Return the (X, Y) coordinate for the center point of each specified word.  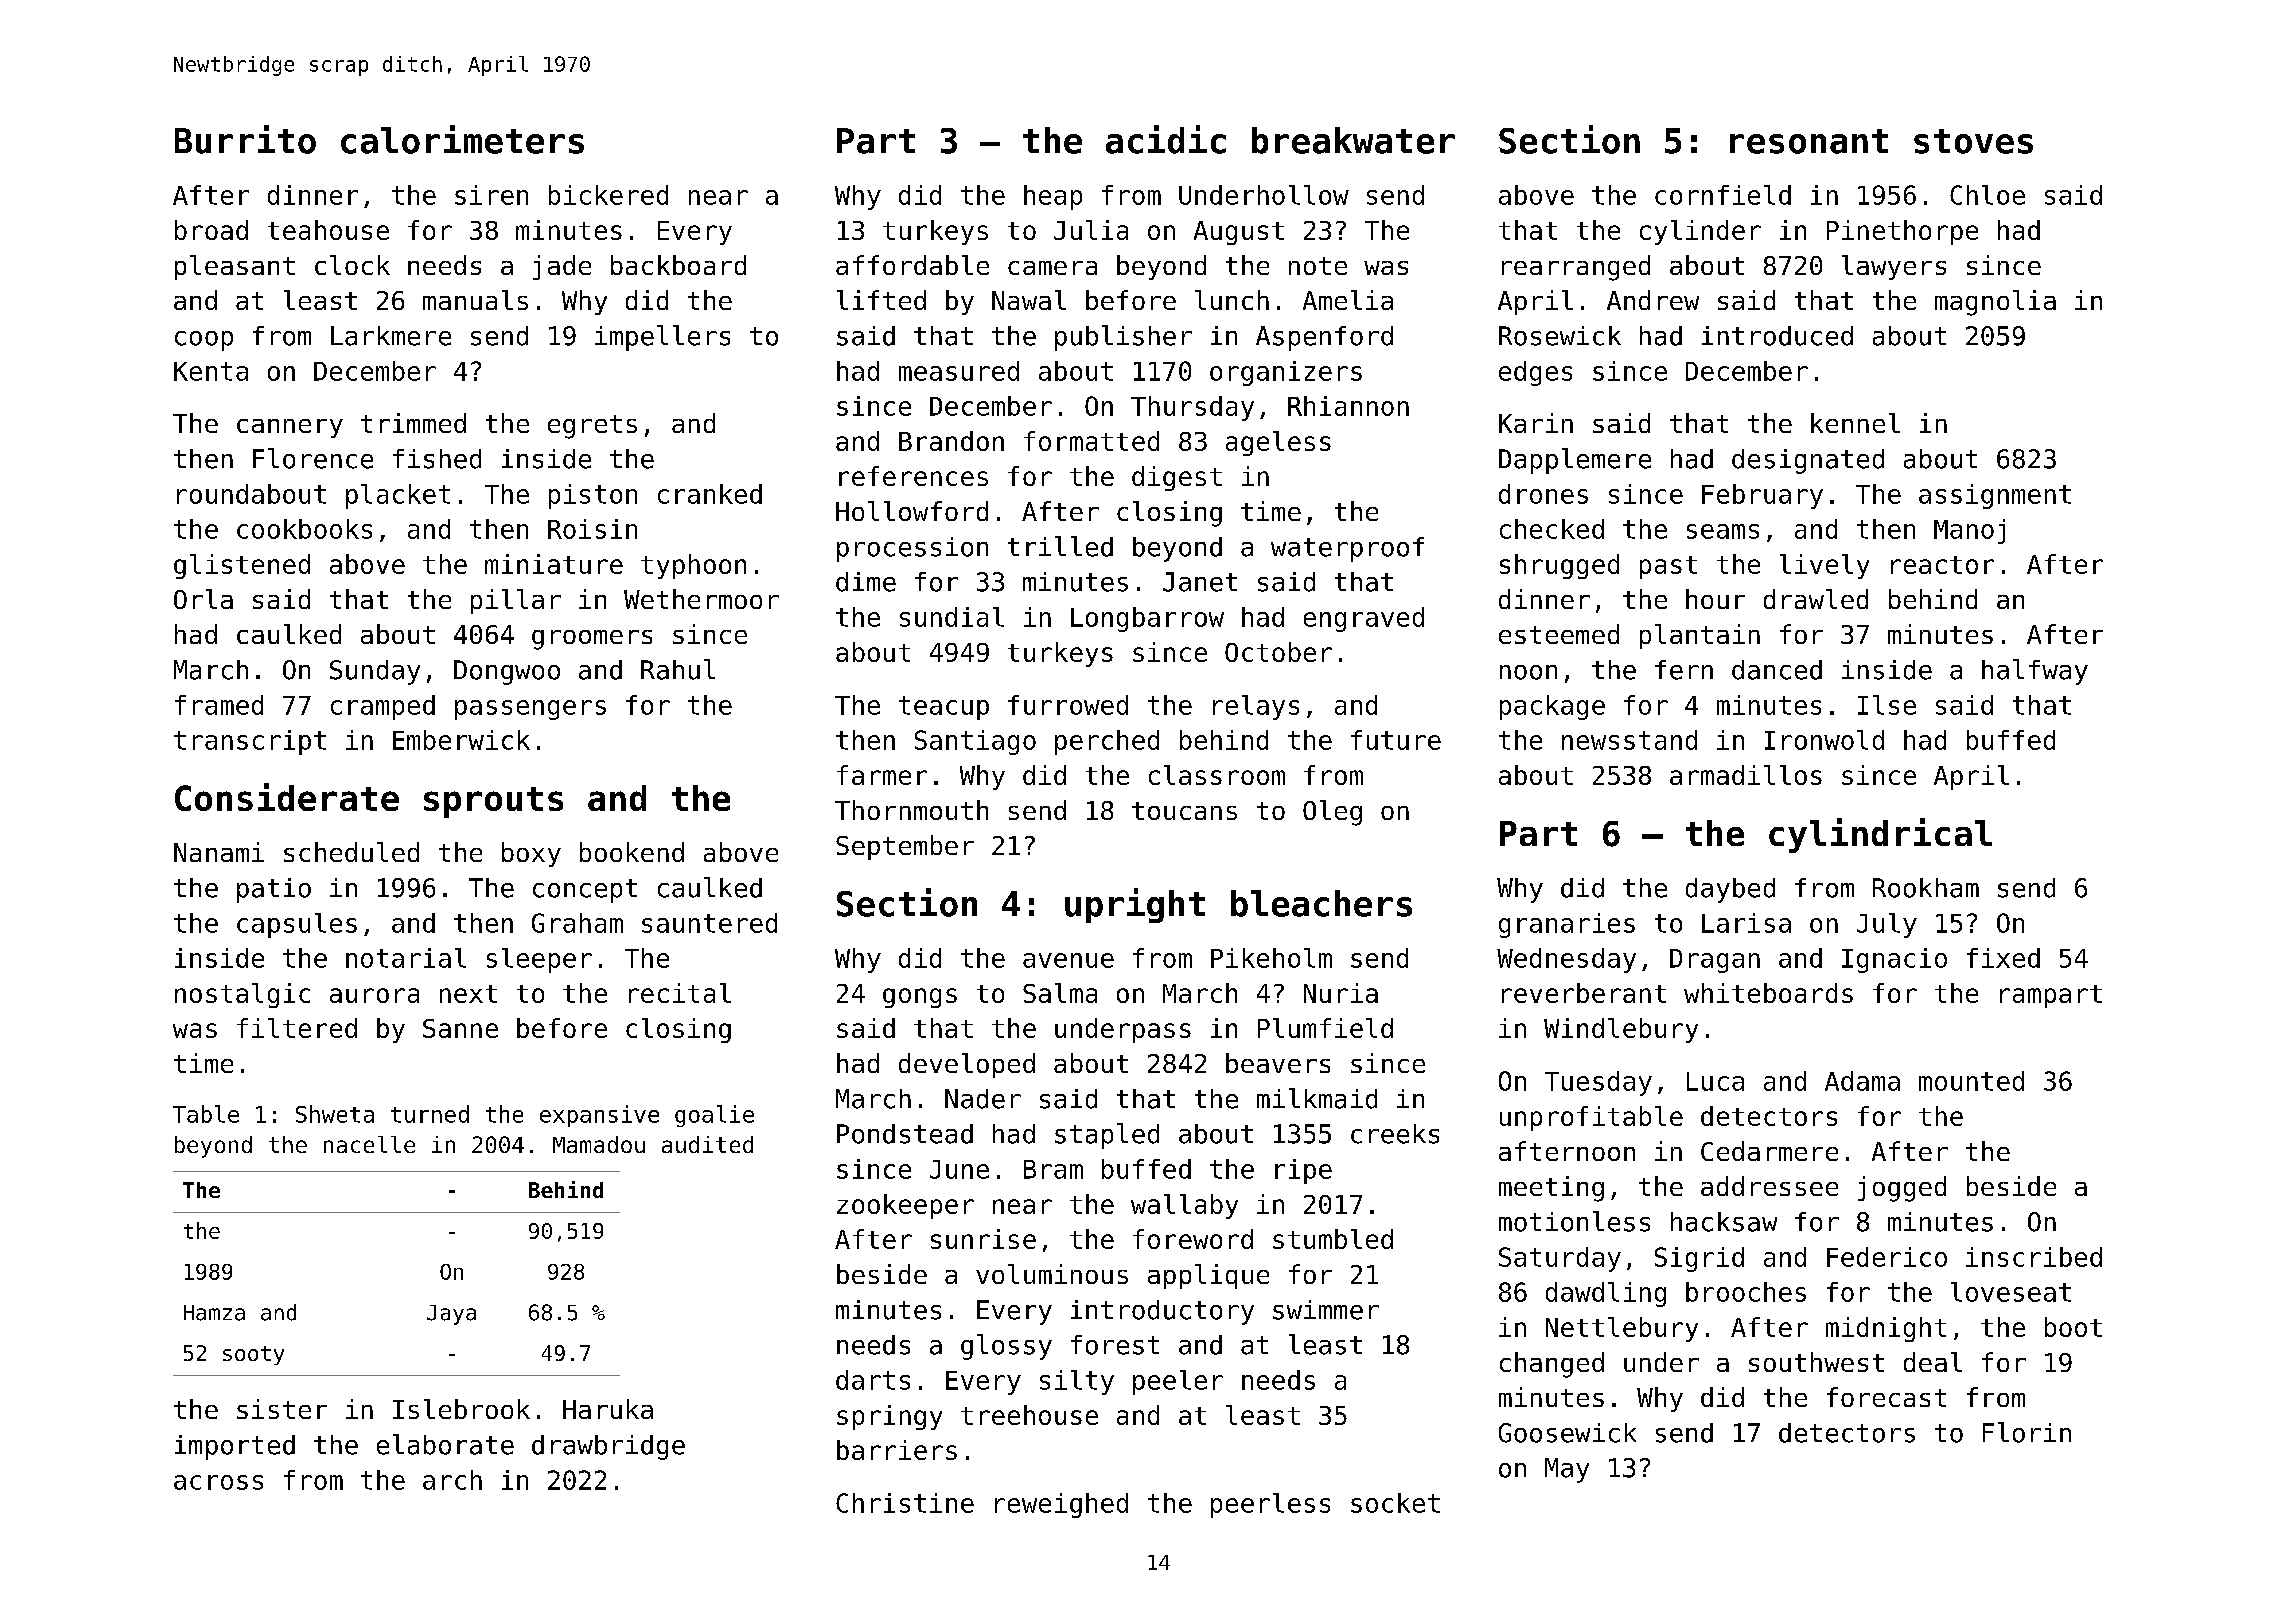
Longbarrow (1147, 619)
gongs (920, 998)
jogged (1902, 1189)
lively (1824, 566)
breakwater (1353, 140)
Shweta (335, 1114)
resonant (1809, 141)
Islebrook (461, 1409)
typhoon (693, 566)
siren (491, 195)
